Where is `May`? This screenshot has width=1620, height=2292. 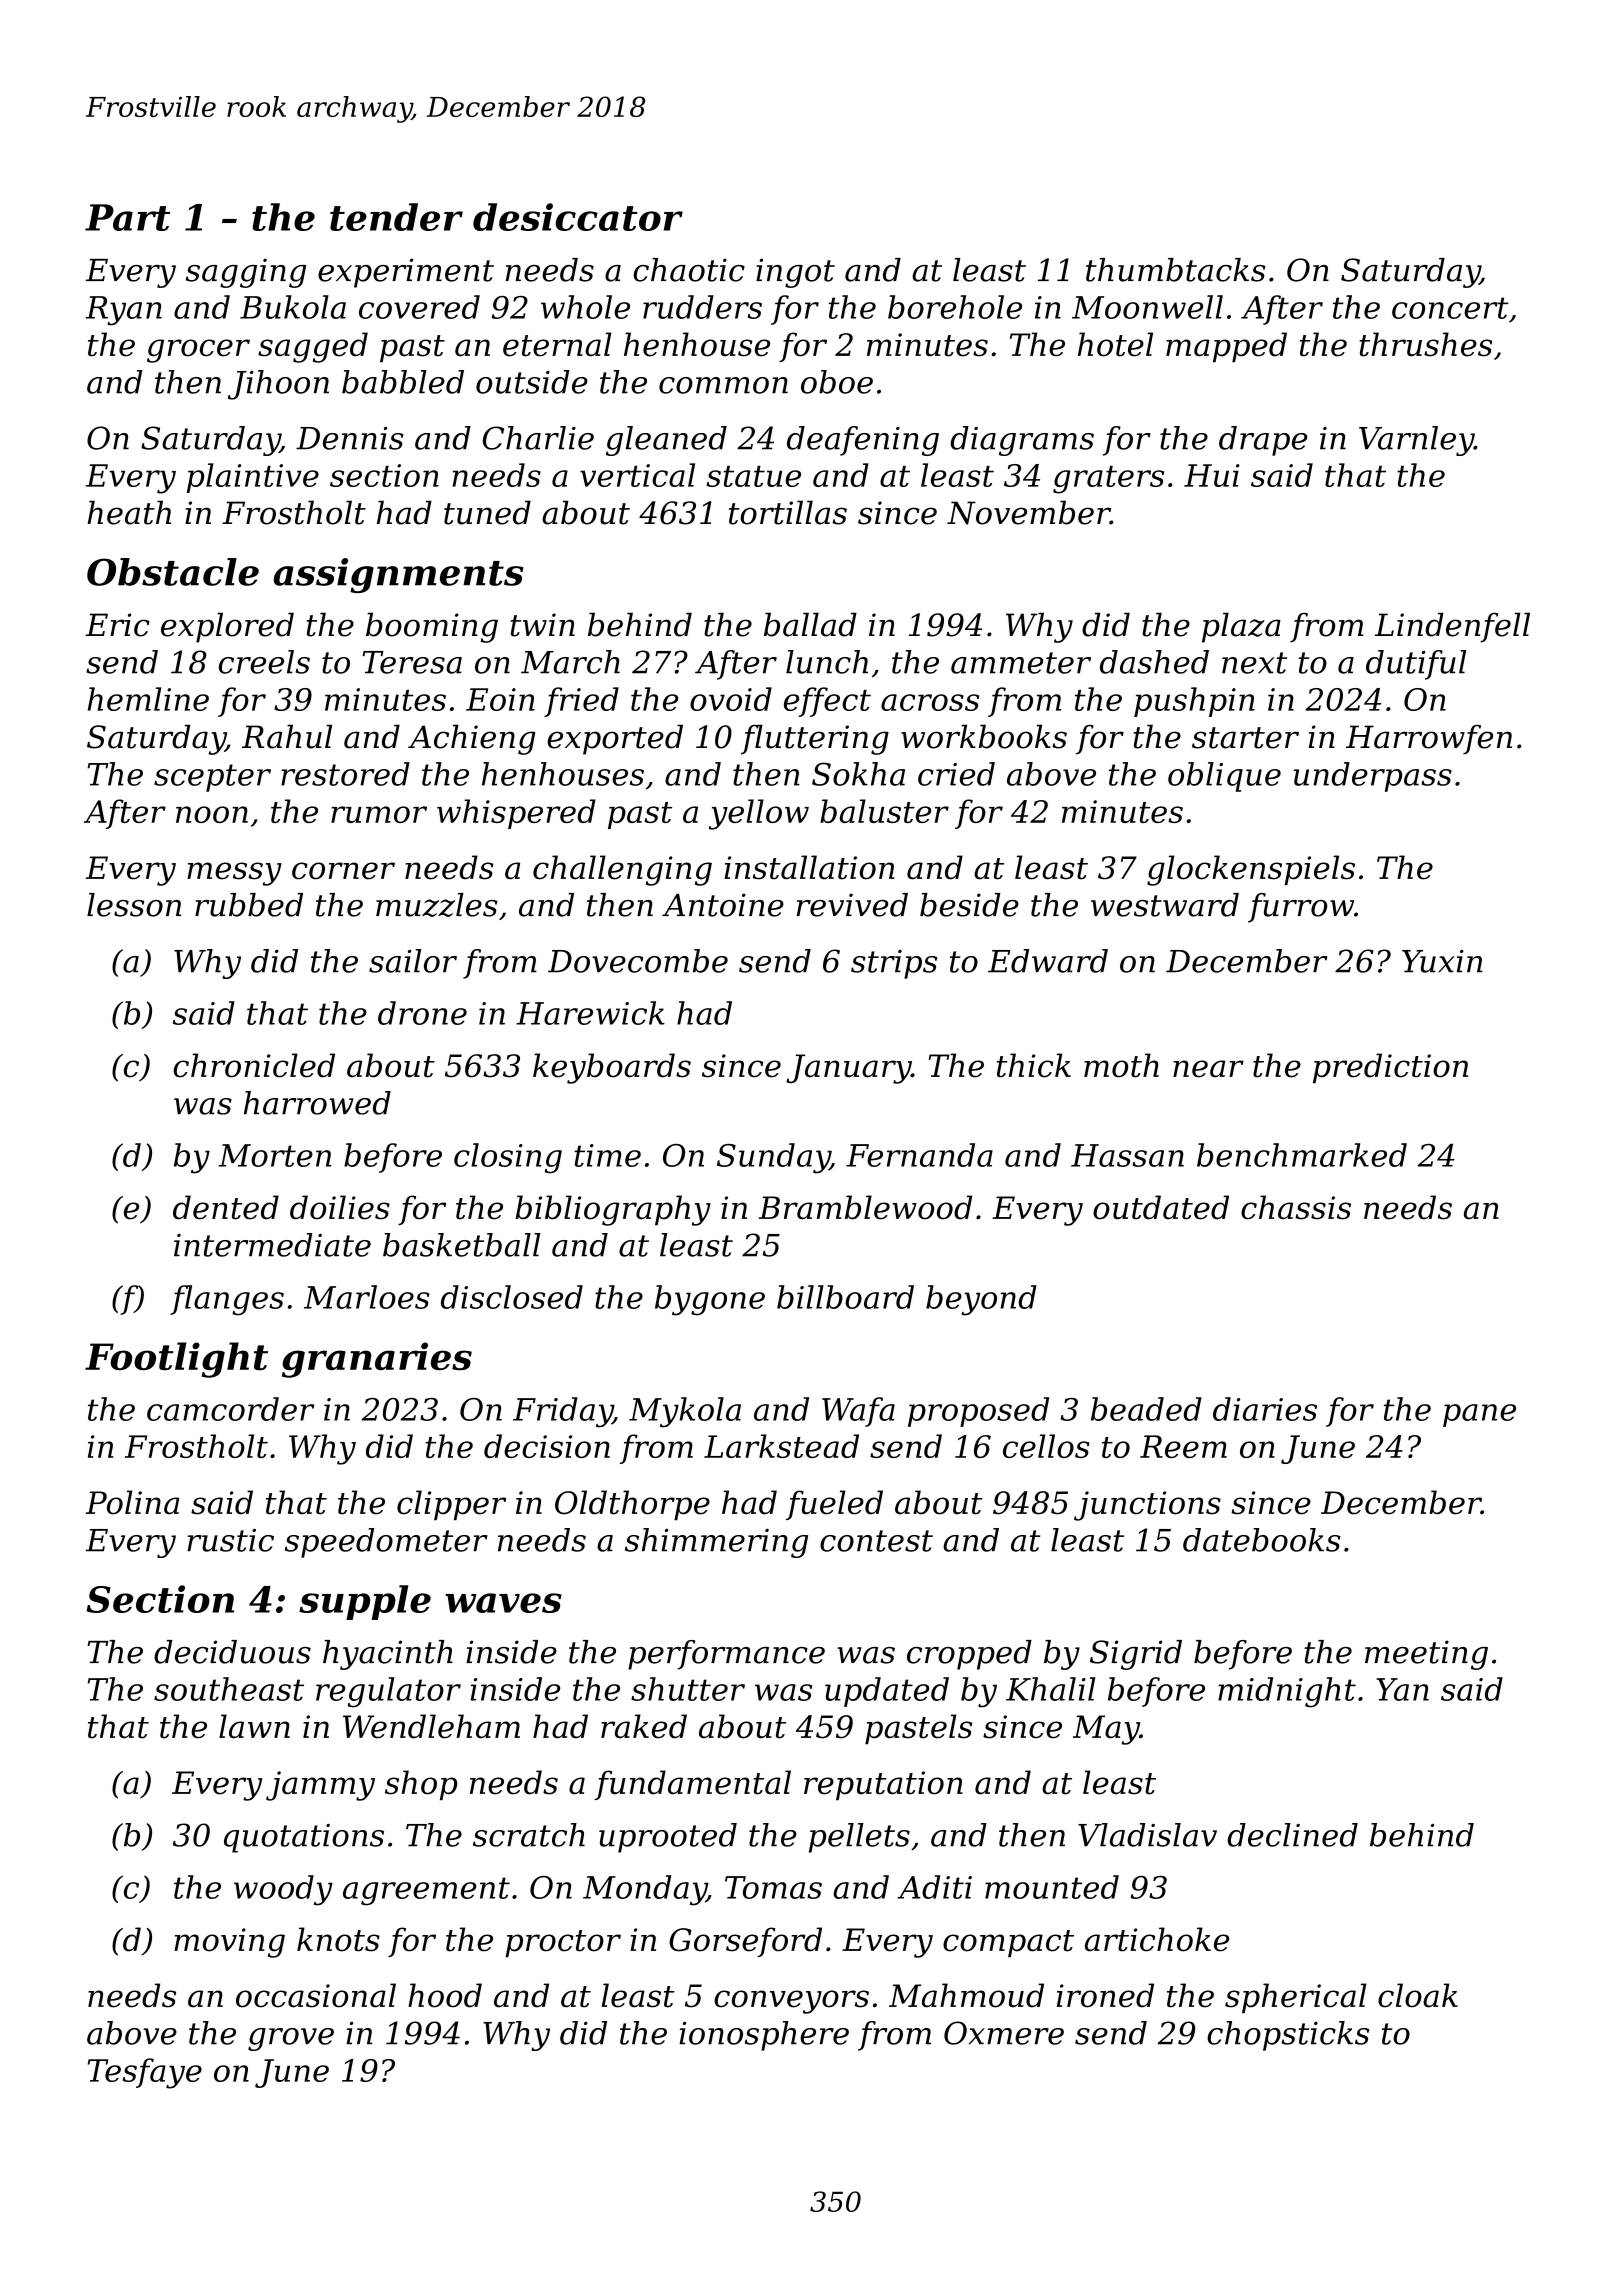
May is located at coordinates (1106, 1730).
